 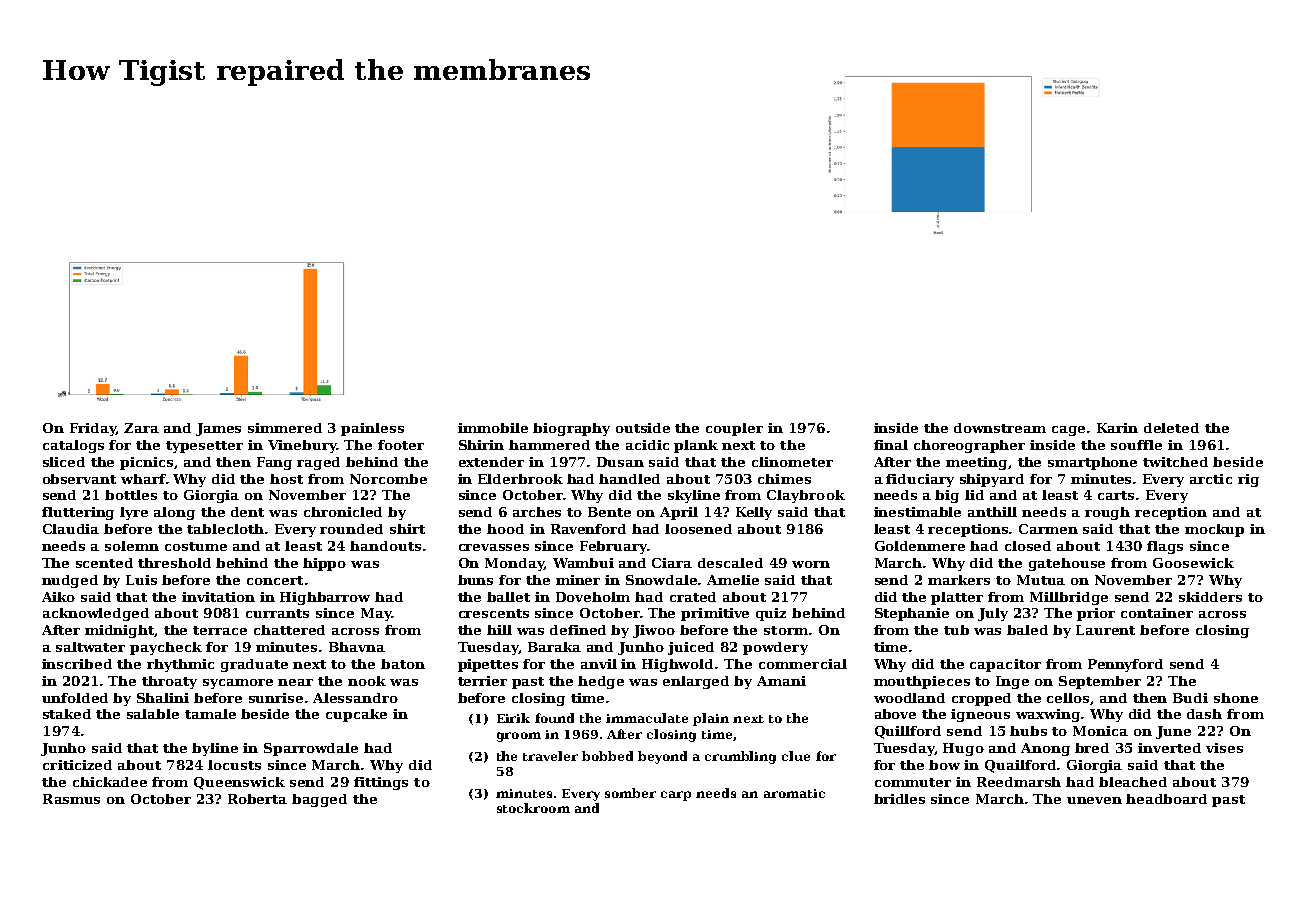 What do you see at coordinates (922, 682) in the document?
I see `mouthpieces` at bounding box center [922, 682].
